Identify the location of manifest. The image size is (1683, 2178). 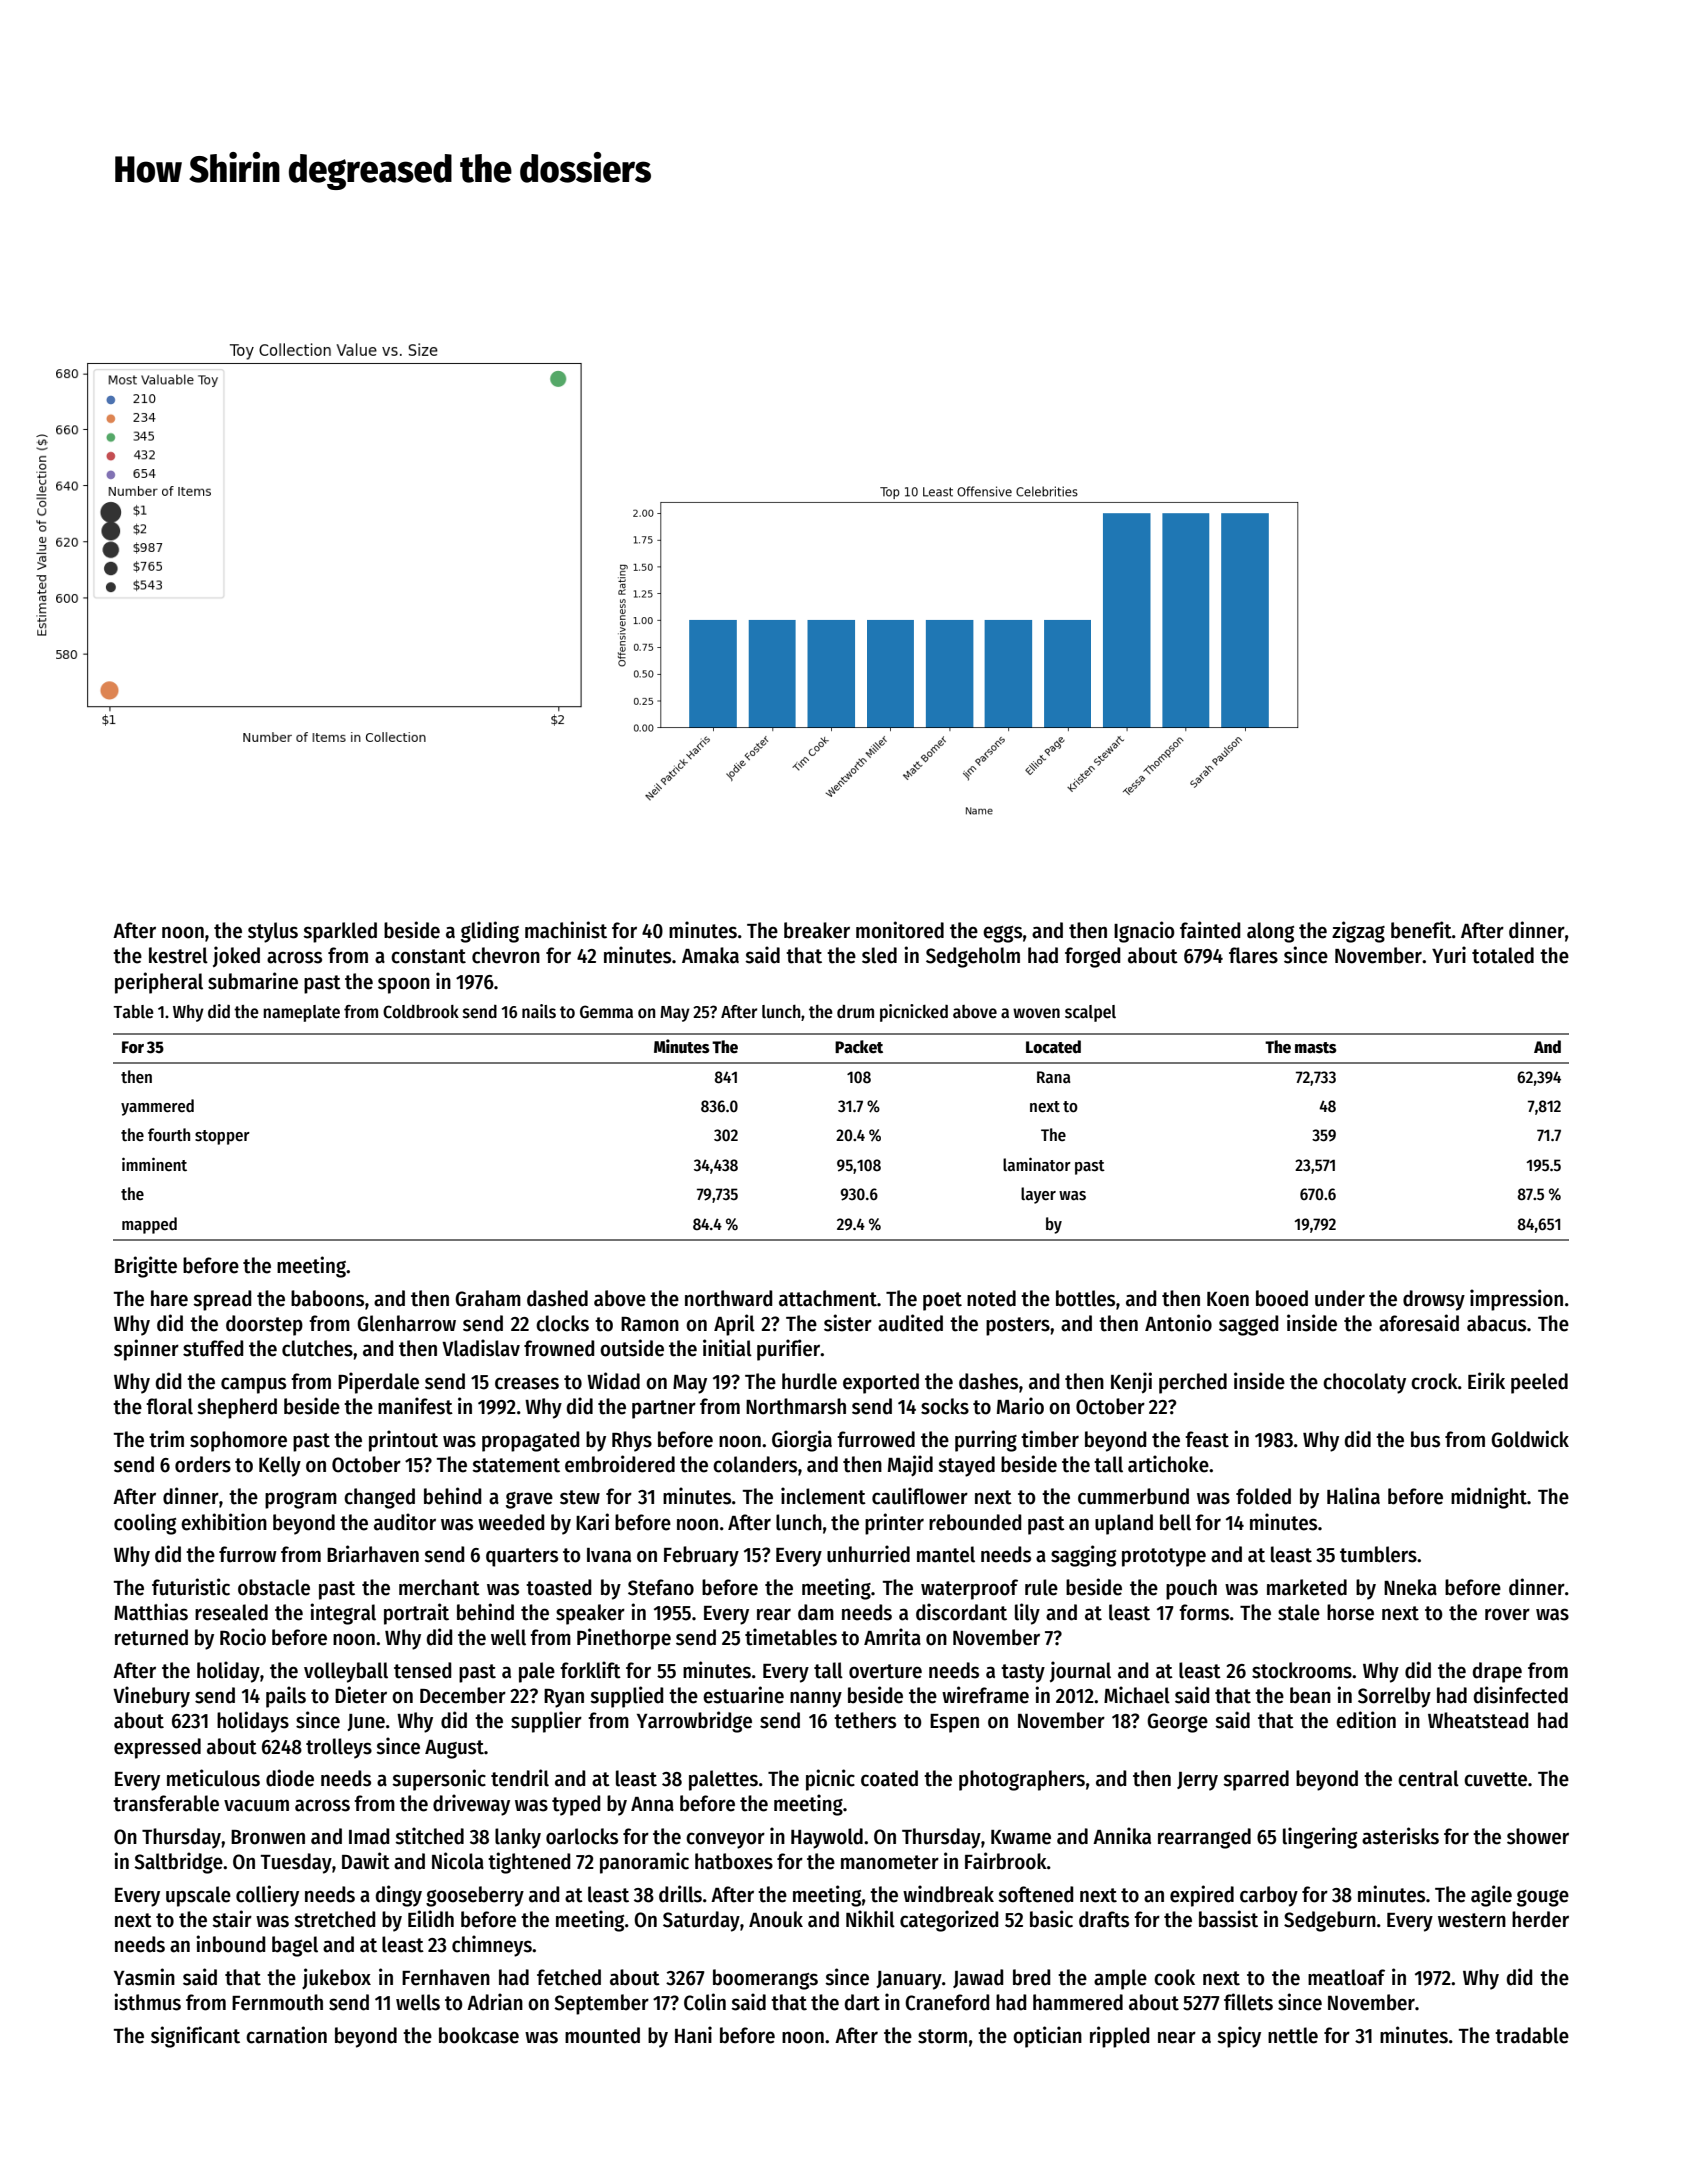
(415, 1406).
